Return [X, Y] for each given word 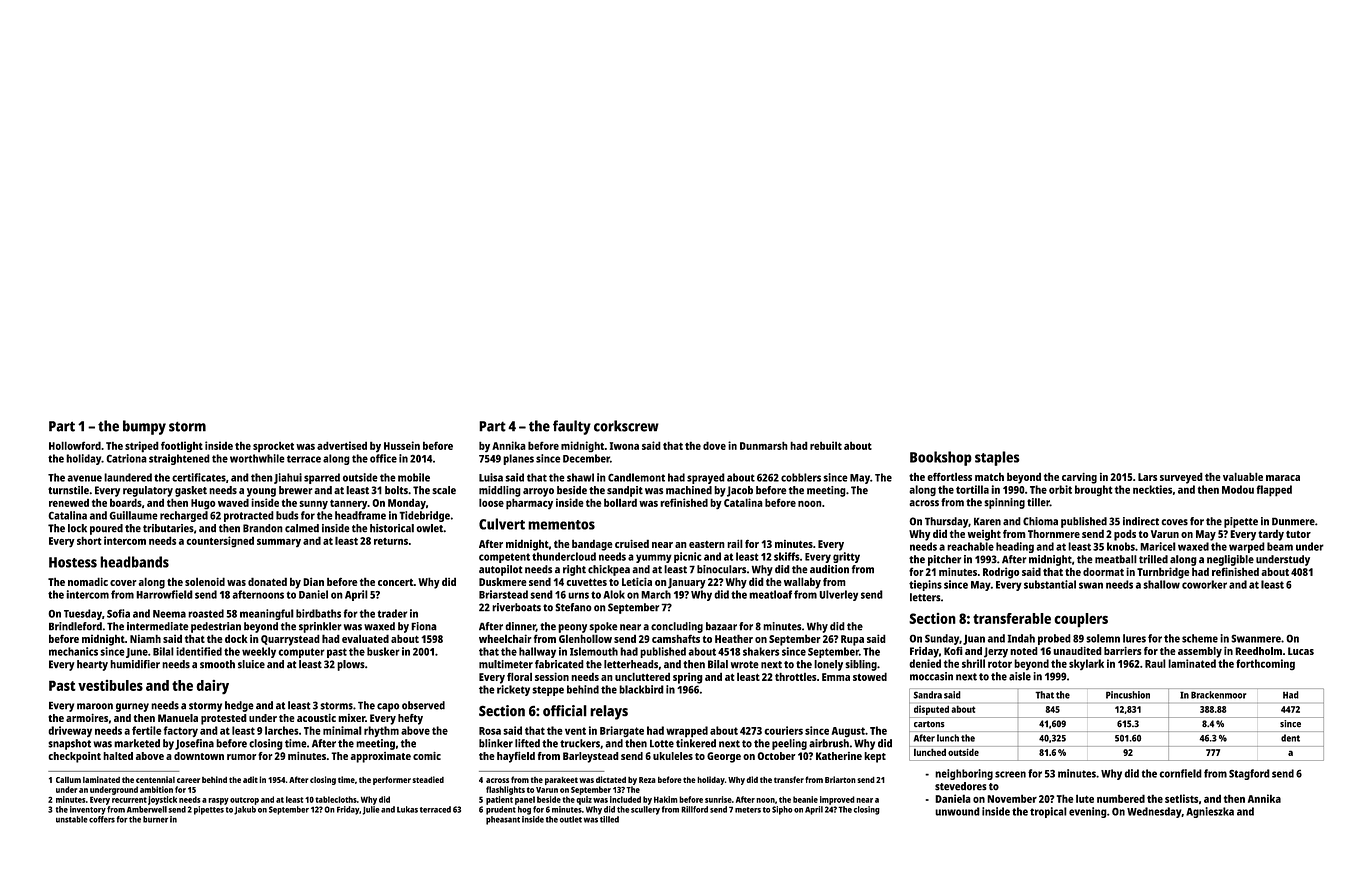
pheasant [503, 820]
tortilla [972, 489]
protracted [249, 516]
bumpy [144, 427]
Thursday [946, 522]
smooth [217, 664]
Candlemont [636, 477]
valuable [1243, 476]
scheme [1200, 638]
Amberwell [147, 809]
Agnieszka [1210, 812]
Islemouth [594, 651]
